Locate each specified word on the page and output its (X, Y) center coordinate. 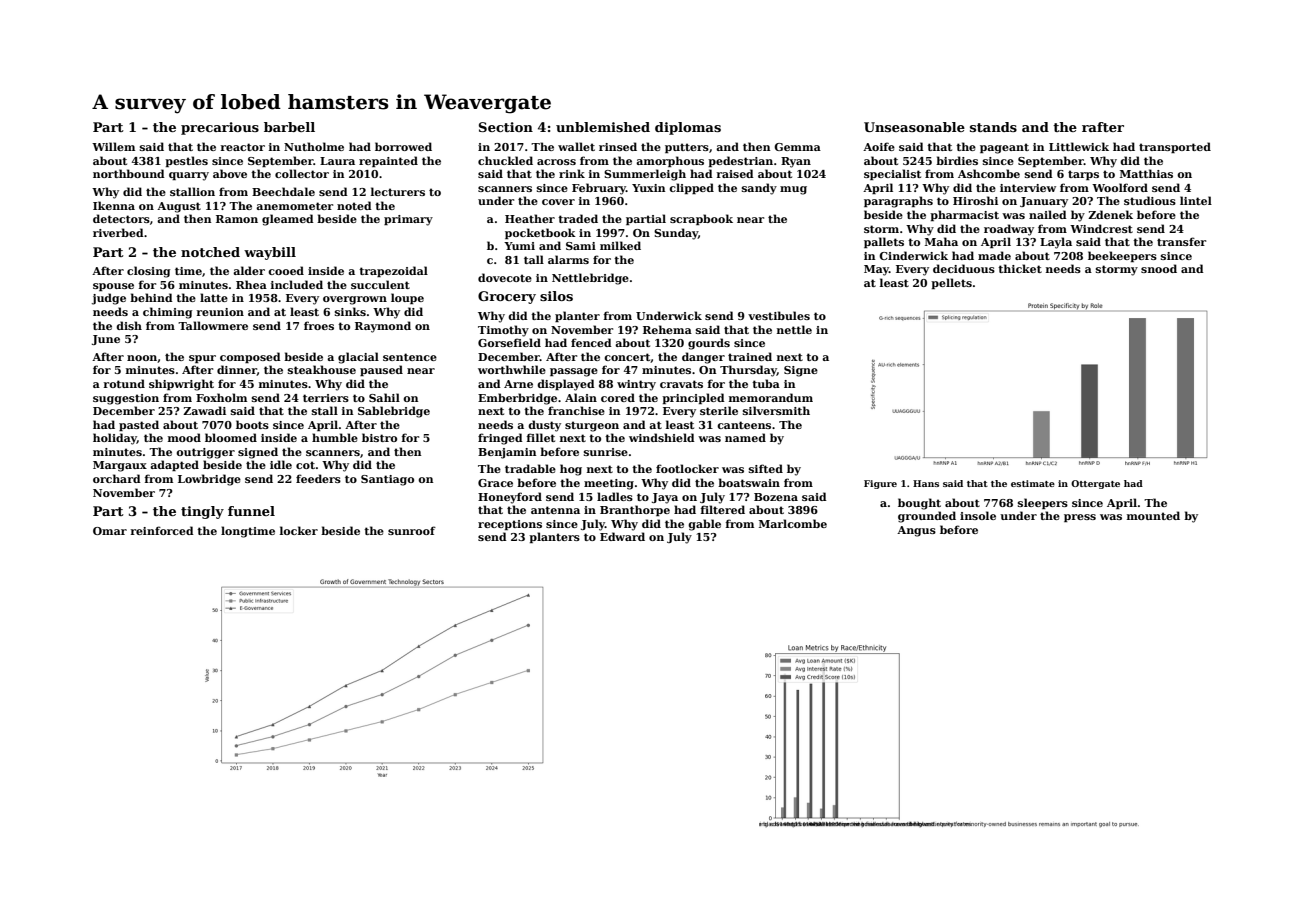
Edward (622, 536)
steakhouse (322, 369)
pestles (186, 161)
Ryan (796, 162)
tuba (766, 383)
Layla (1056, 243)
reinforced (162, 530)
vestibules (779, 315)
